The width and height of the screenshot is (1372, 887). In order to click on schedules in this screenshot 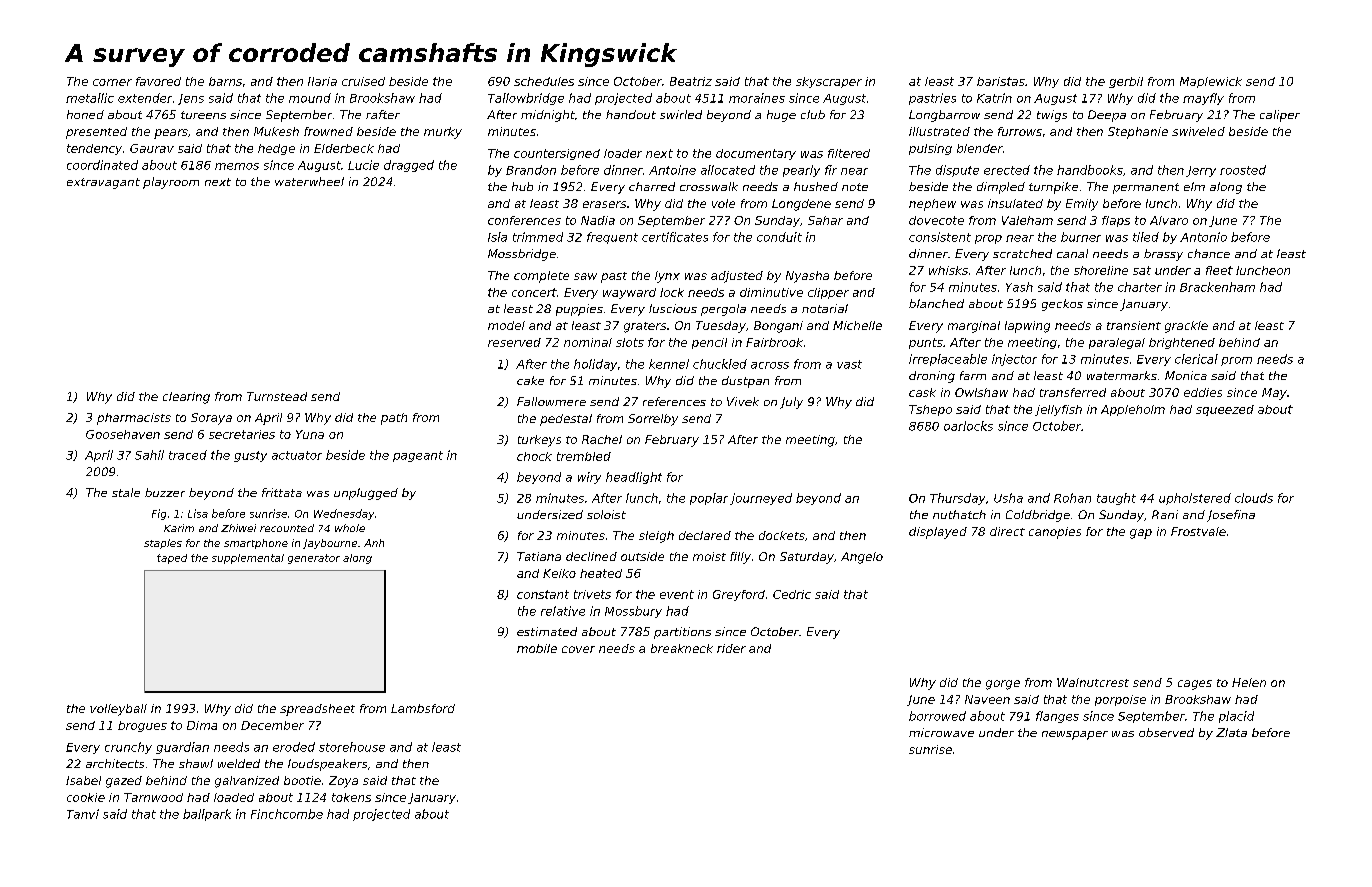, I will do `click(544, 81)`.
